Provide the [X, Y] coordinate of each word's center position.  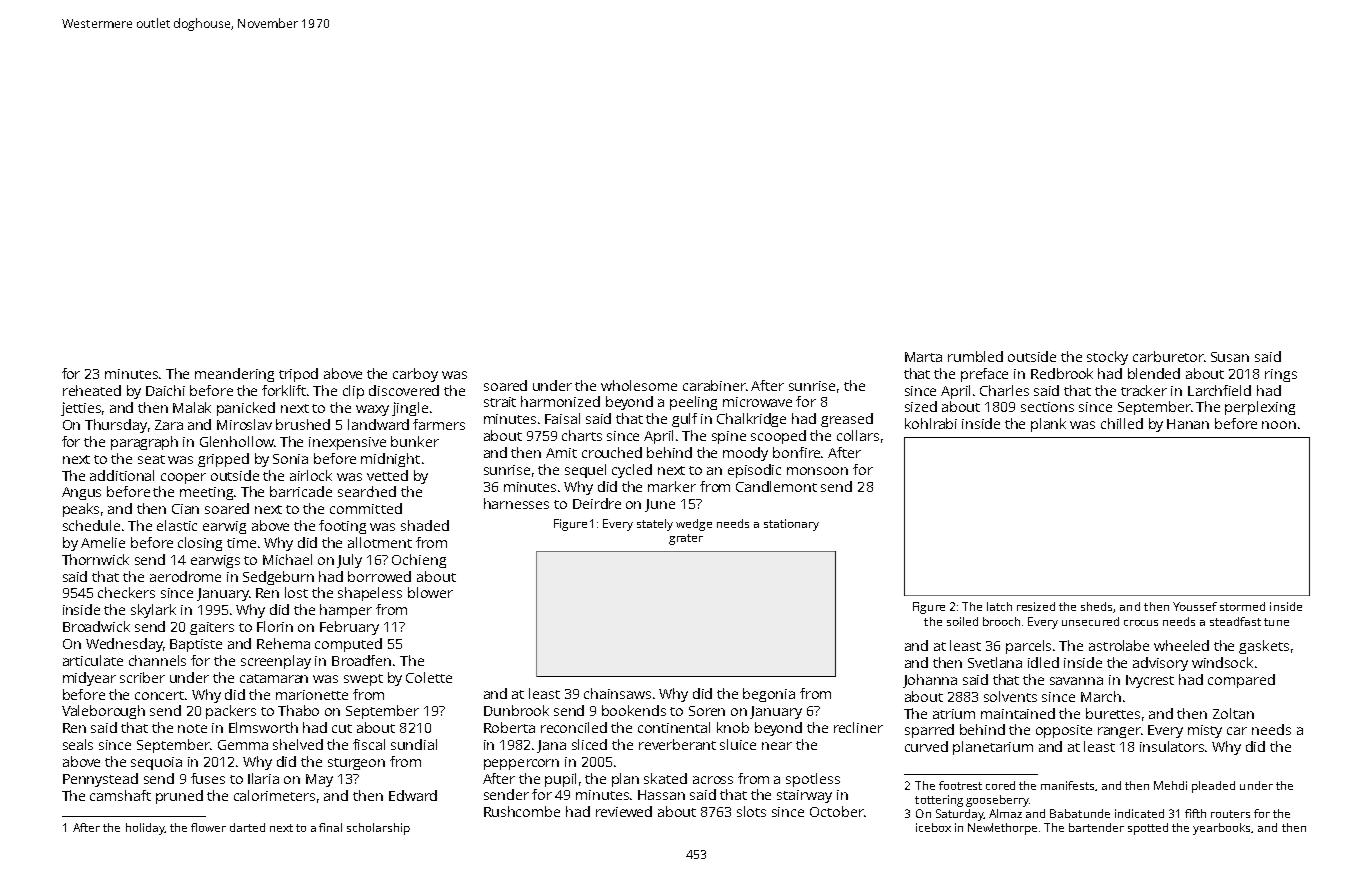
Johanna [930, 681]
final [330, 827]
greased [847, 420]
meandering [234, 375]
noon [1279, 425]
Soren [707, 711]
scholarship [378, 829]
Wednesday [124, 645]
